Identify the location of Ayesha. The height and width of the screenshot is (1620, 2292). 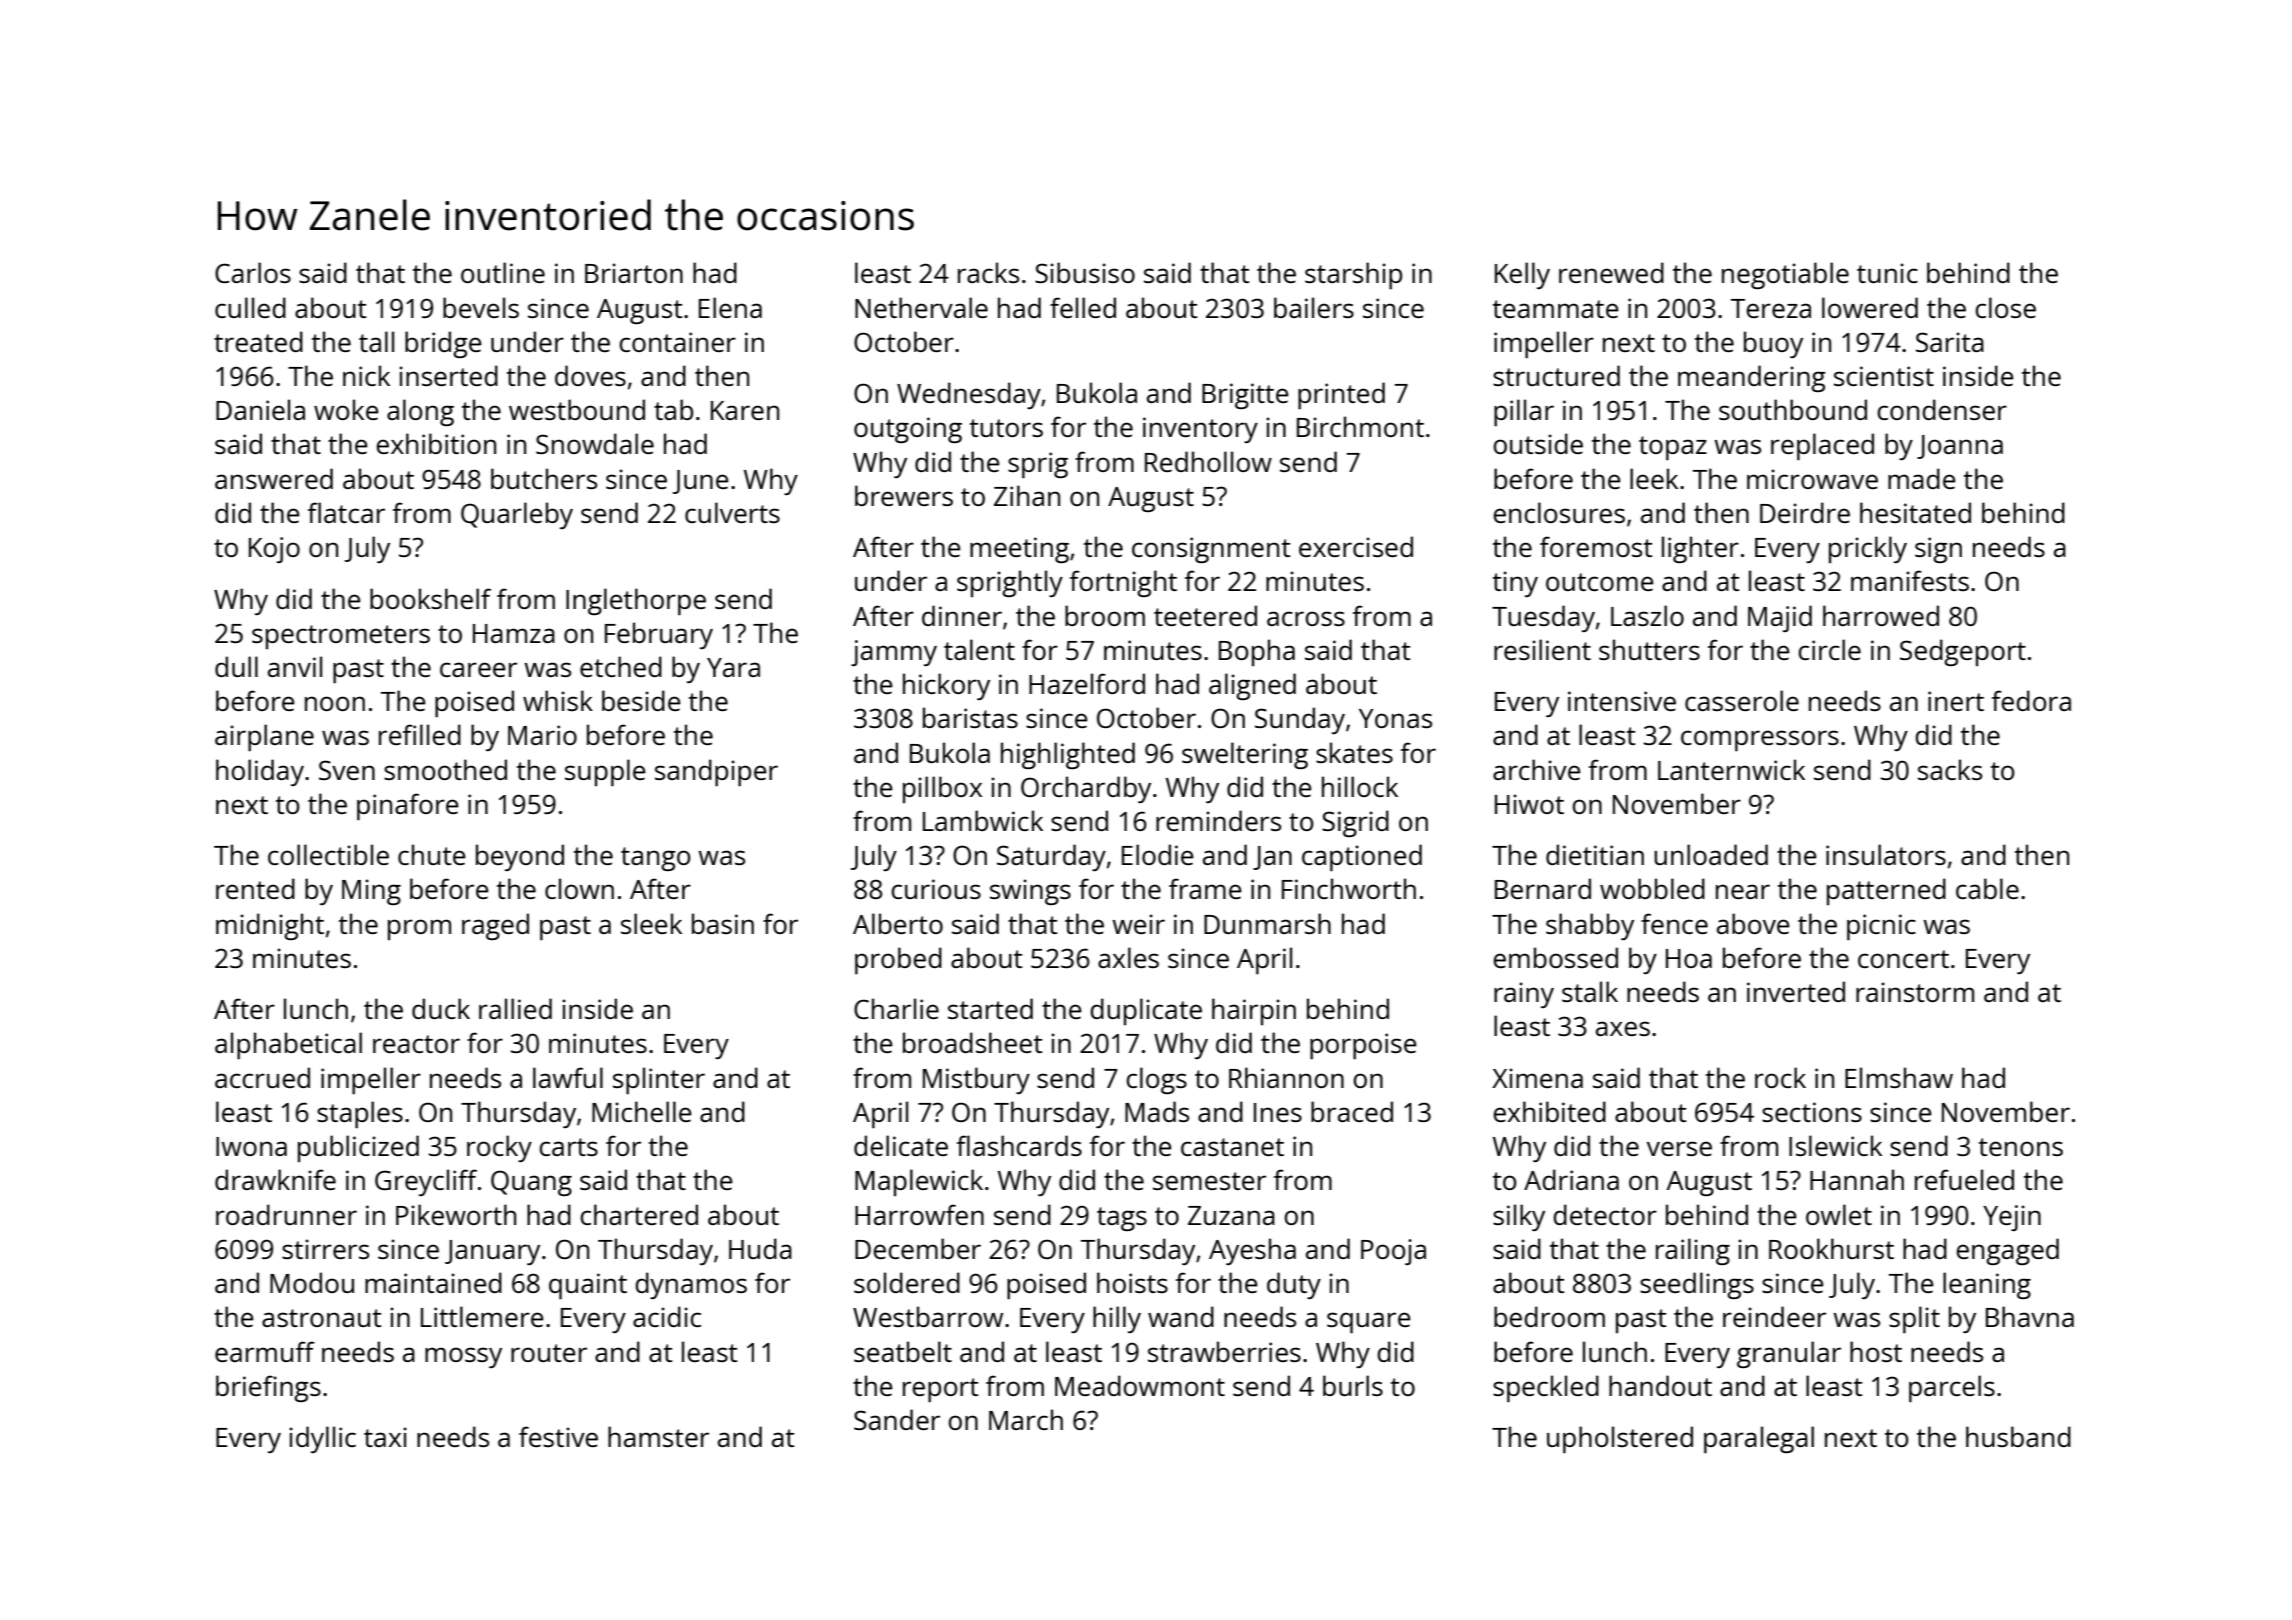
(1252, 1251).
